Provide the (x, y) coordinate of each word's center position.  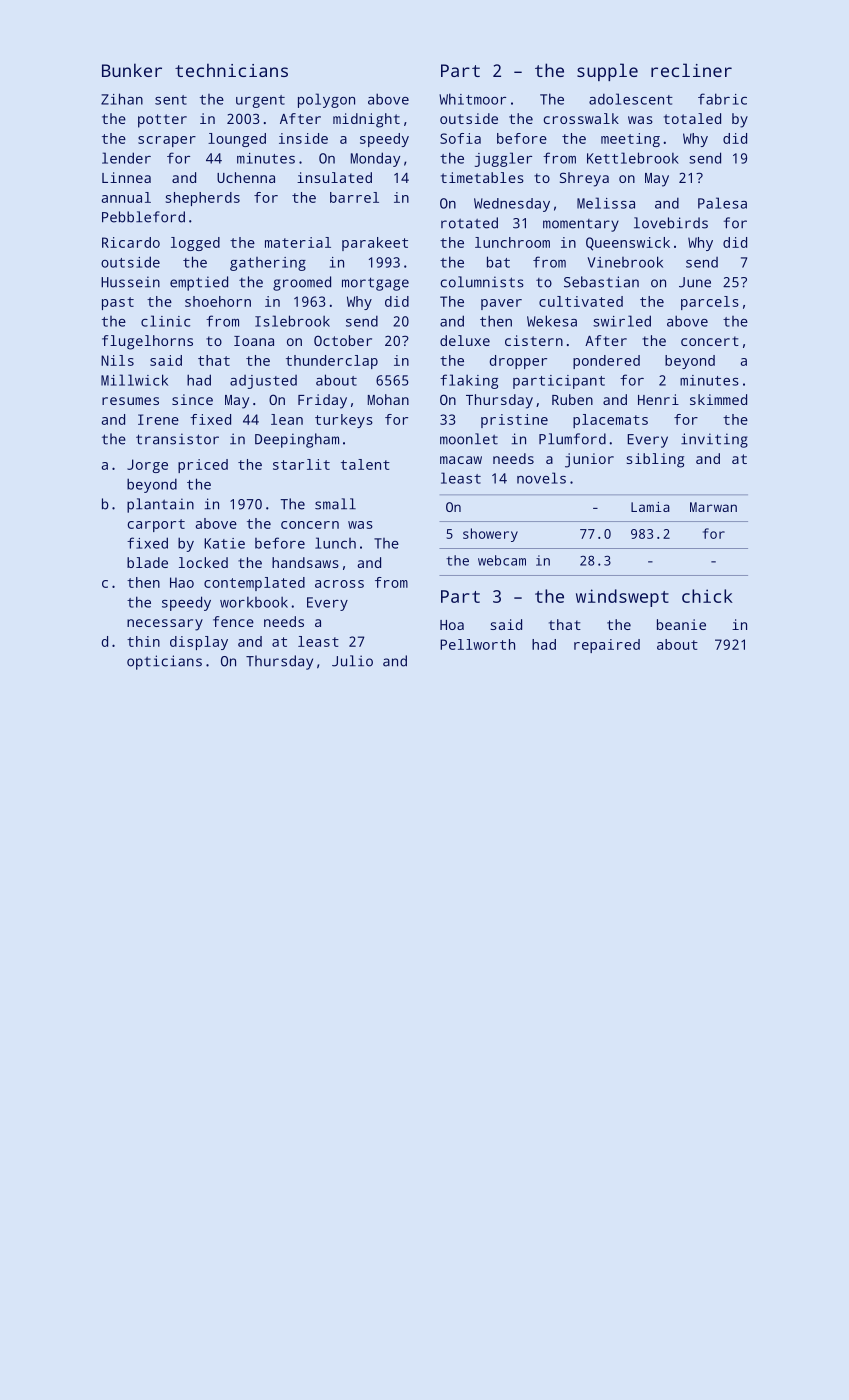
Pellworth (477, 644)
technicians (231, 70)
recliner (691, 70)
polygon (326, 100)
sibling (655, 460)
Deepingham (297, 440)
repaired (607, 646)
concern (310, 525)
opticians (164, 662)
